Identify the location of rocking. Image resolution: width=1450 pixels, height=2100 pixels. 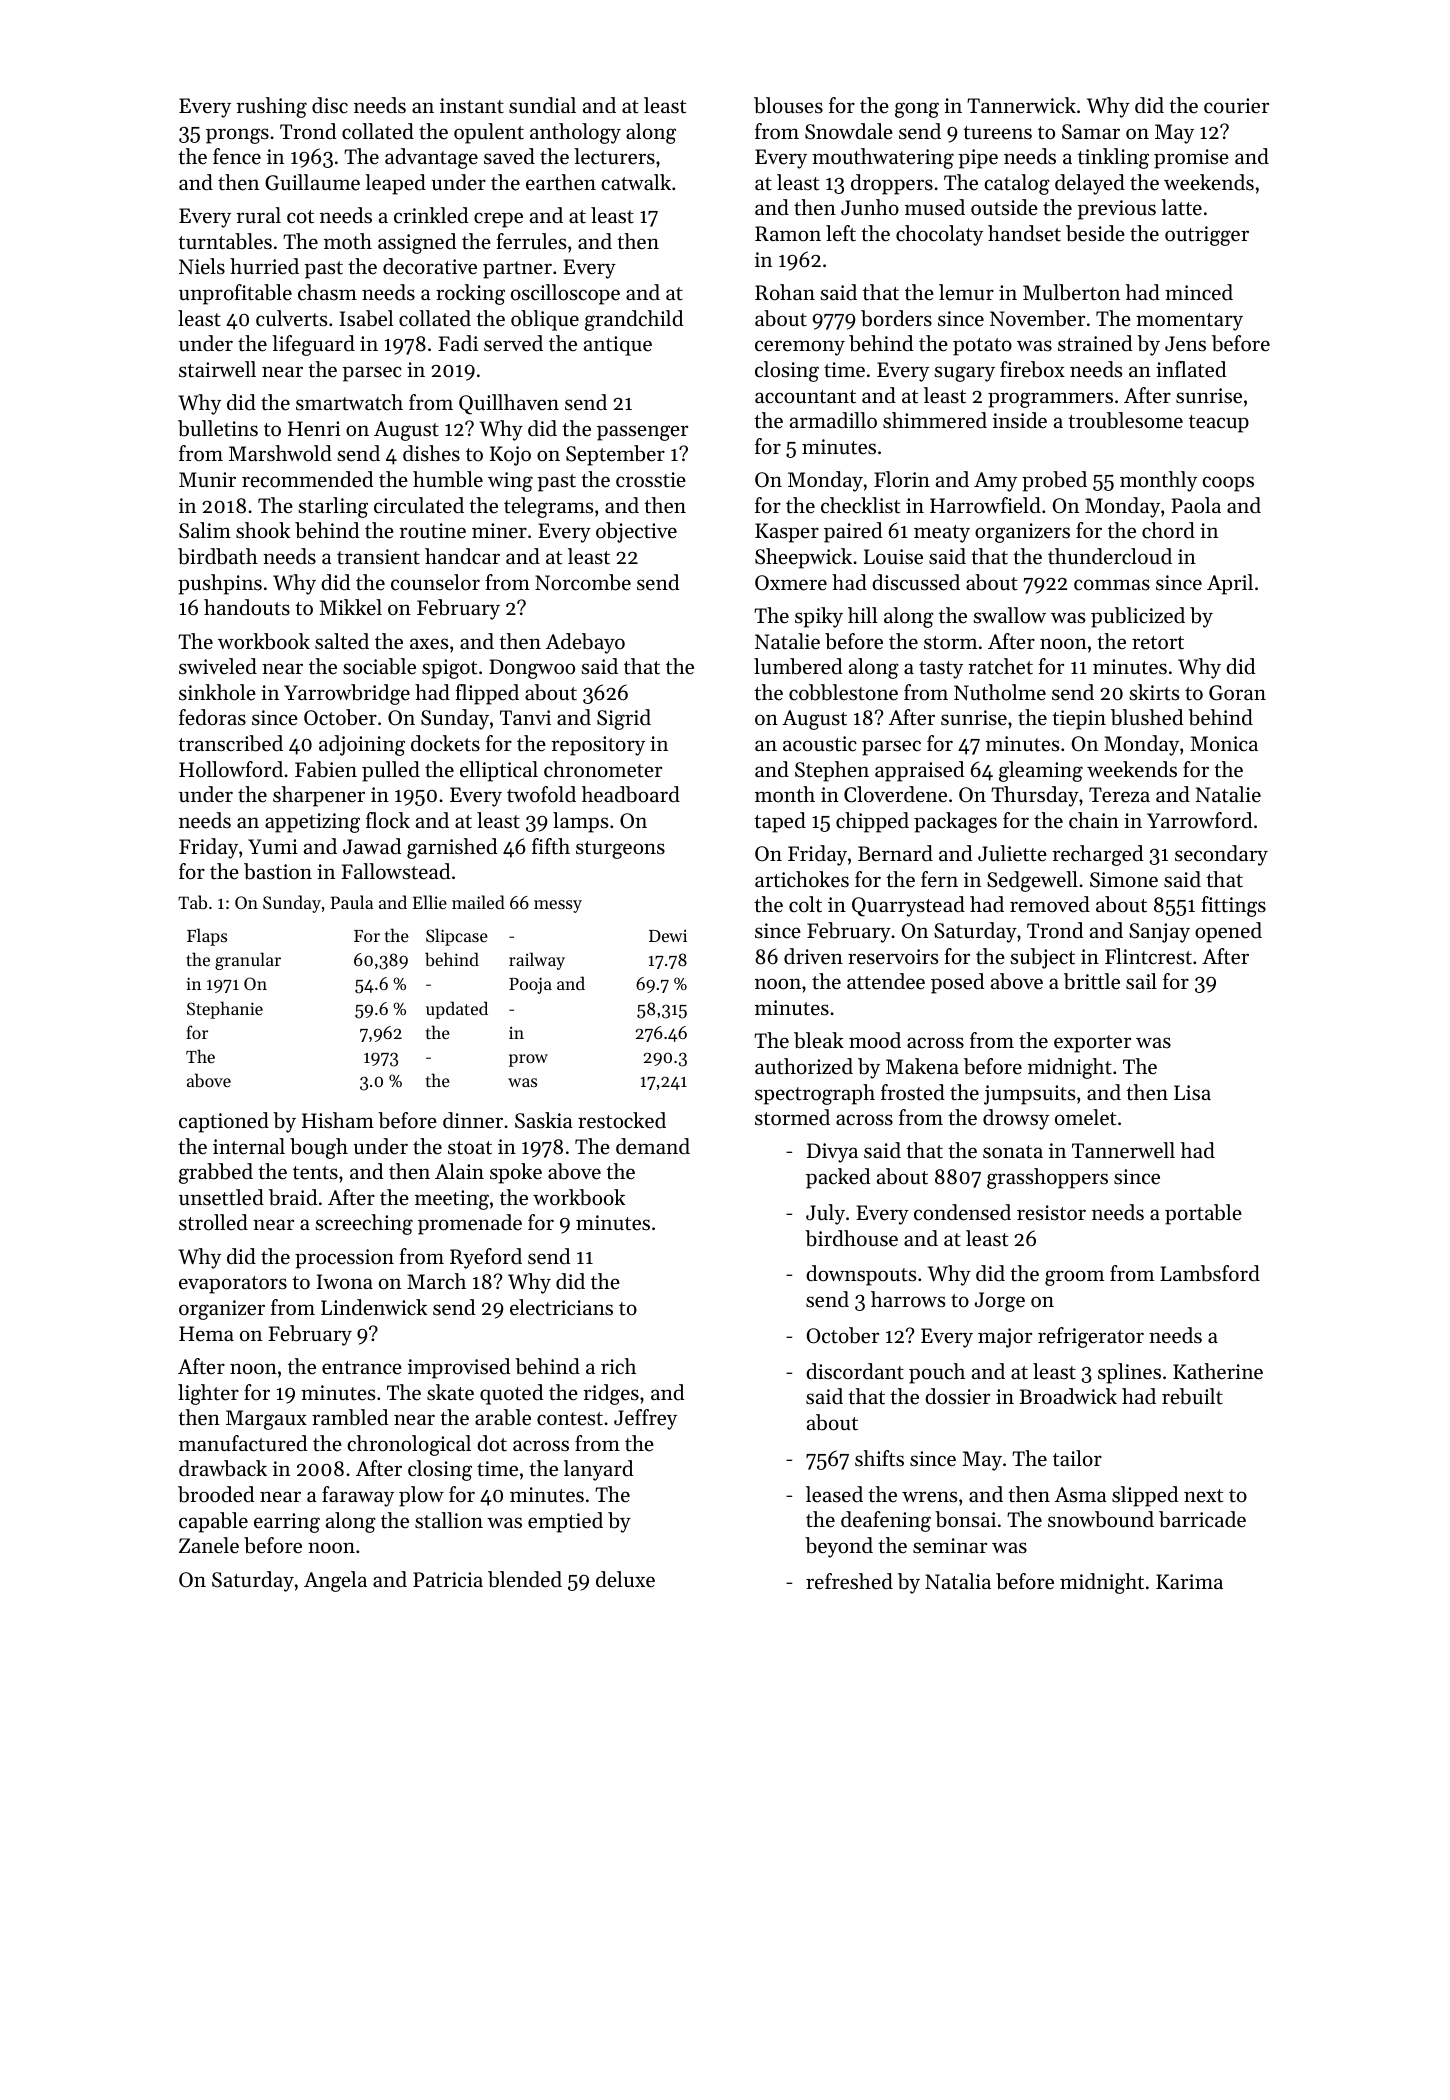
(470, 294).
